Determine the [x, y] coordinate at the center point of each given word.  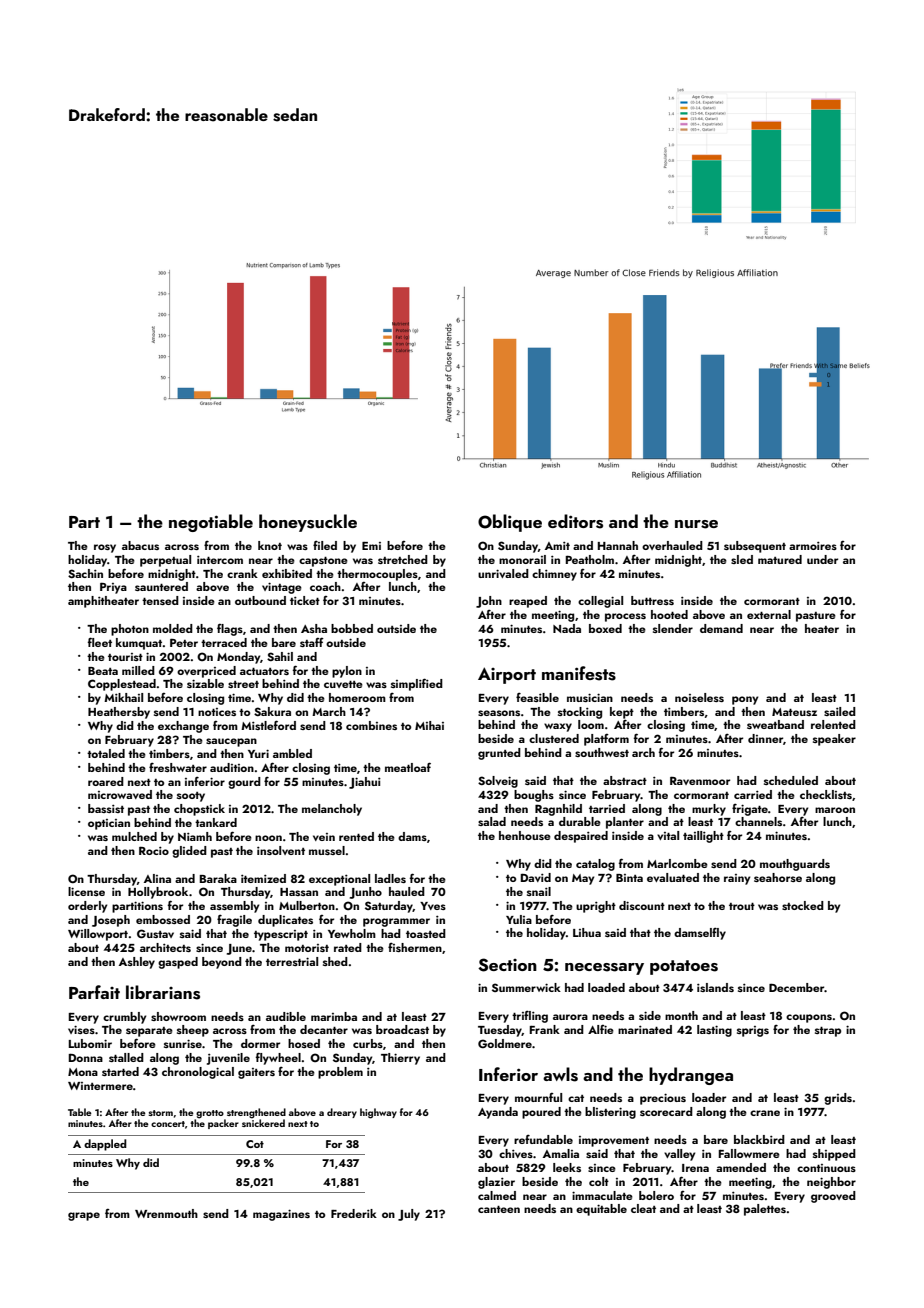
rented [356, 836]
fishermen [415, 947]
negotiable [211, 523]
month [681, 1015]
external [769, 614]
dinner [765, 738]
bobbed [352, 628]
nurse [696, 524]
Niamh [195, 836]
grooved [833, 1197]
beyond [222, 963]
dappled [105, 1145]
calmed [497, 1195]
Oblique [510, 523]
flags [230, 630]
